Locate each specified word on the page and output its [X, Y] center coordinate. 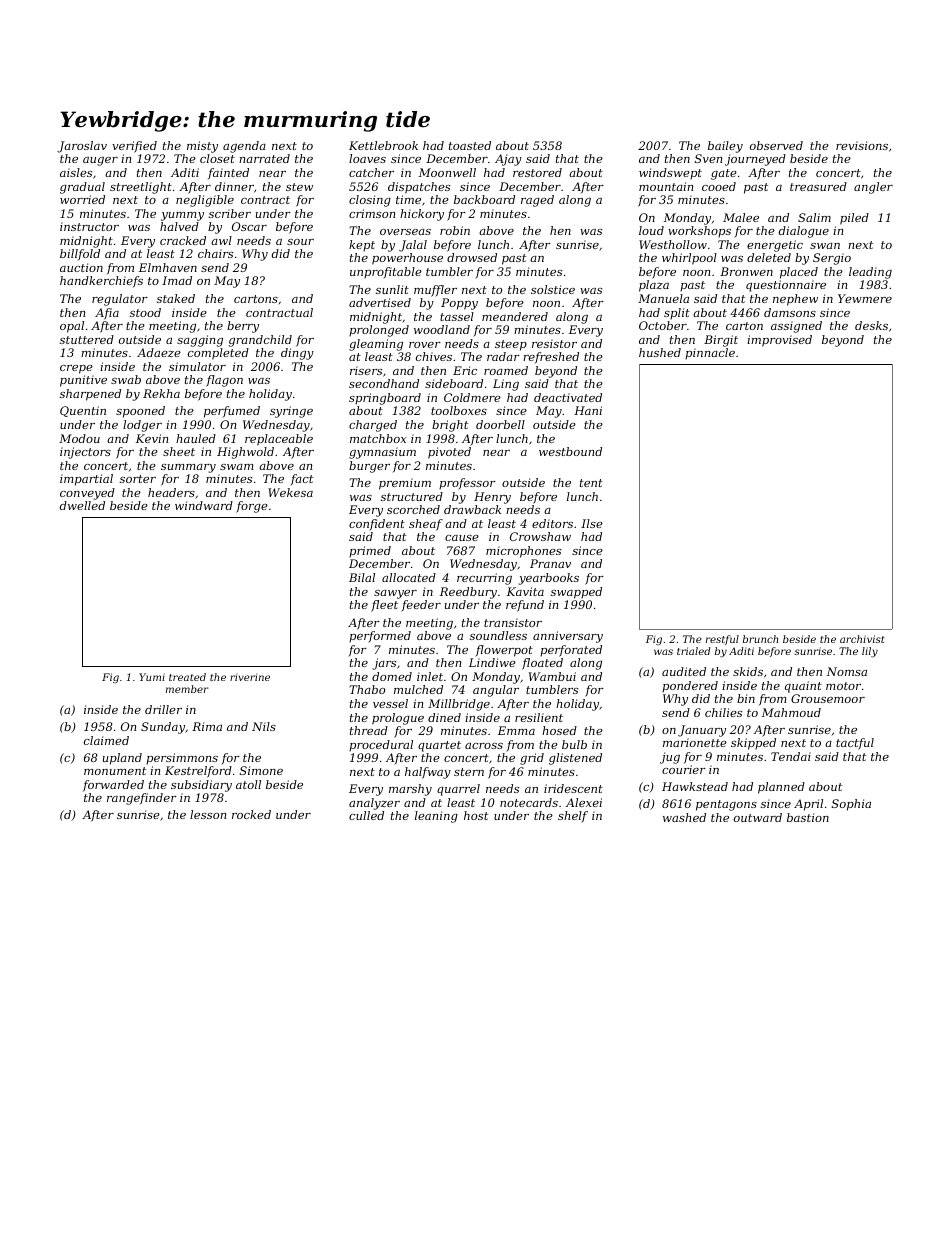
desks [871, 325]
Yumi [152, 677]
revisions [862, 145]
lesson [208, 814]
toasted [470, 145]
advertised [380, 302]
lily [870, 652]
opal [72, 327]
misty [202, 147]
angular [496, 691]
